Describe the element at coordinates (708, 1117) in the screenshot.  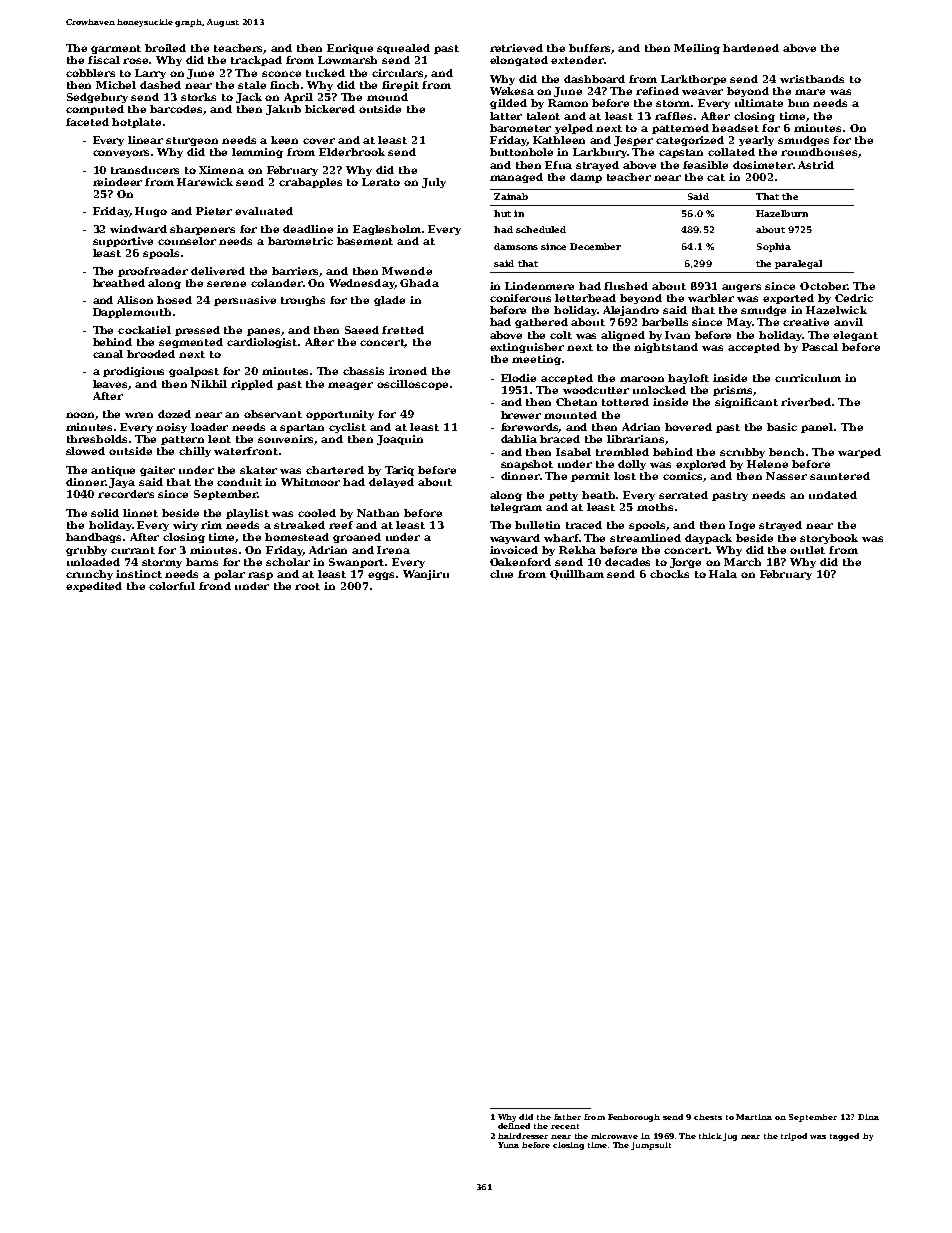
I see `chests` at that location.
